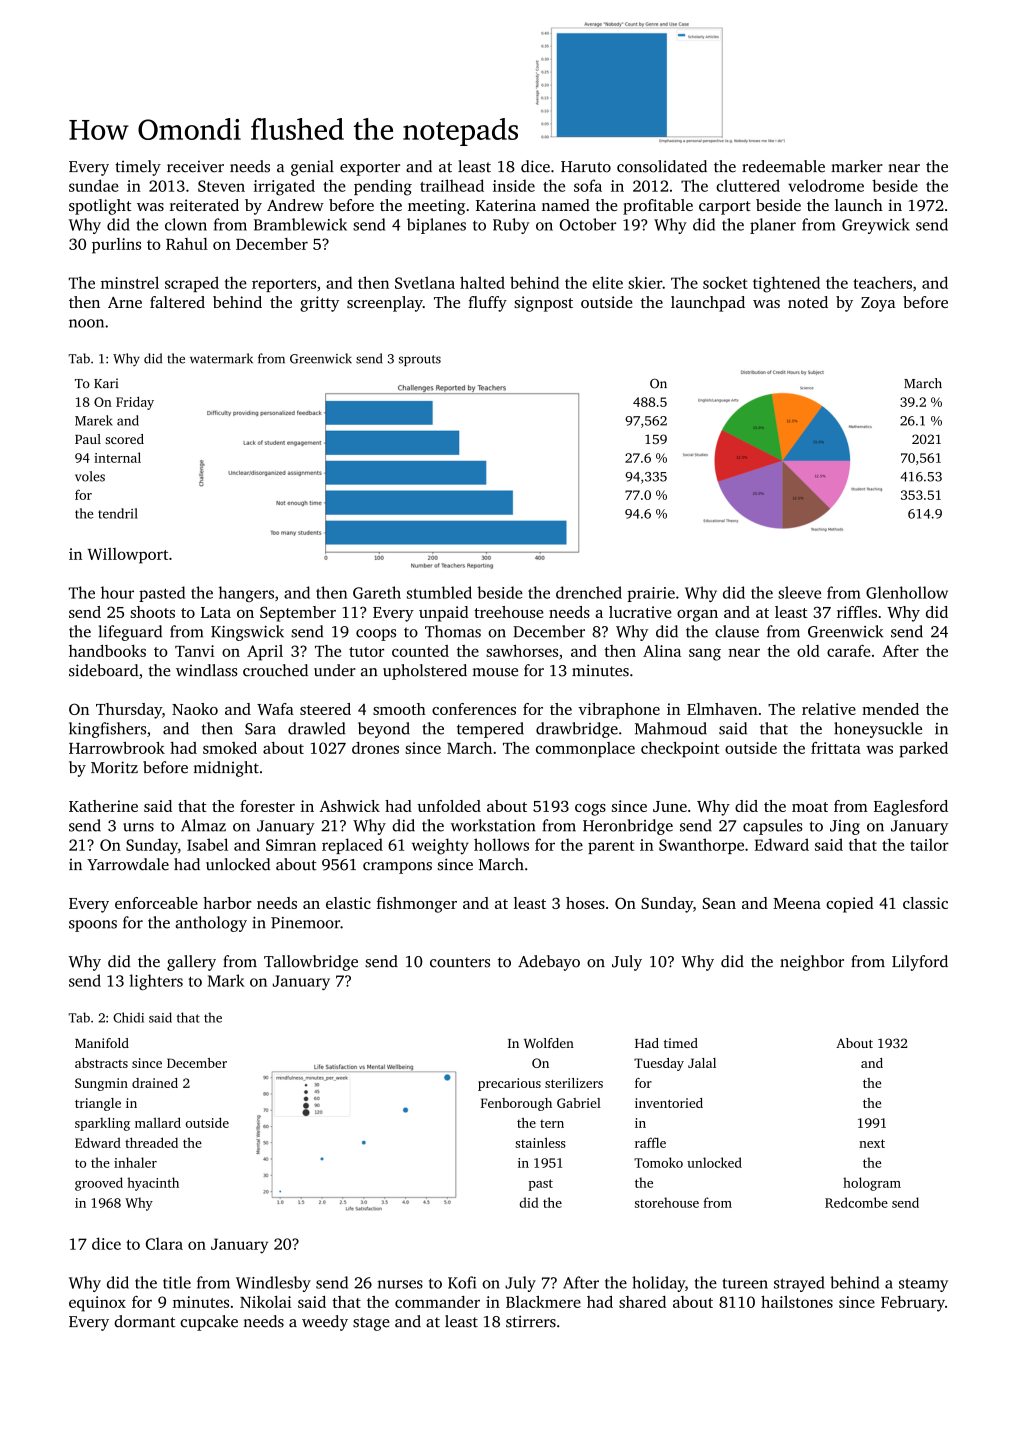 The image size is (1017, 1444). What do you see at coordinates (439, 592) in the screenshot?
I see `stumbled` at bounding box center [439, 592].
